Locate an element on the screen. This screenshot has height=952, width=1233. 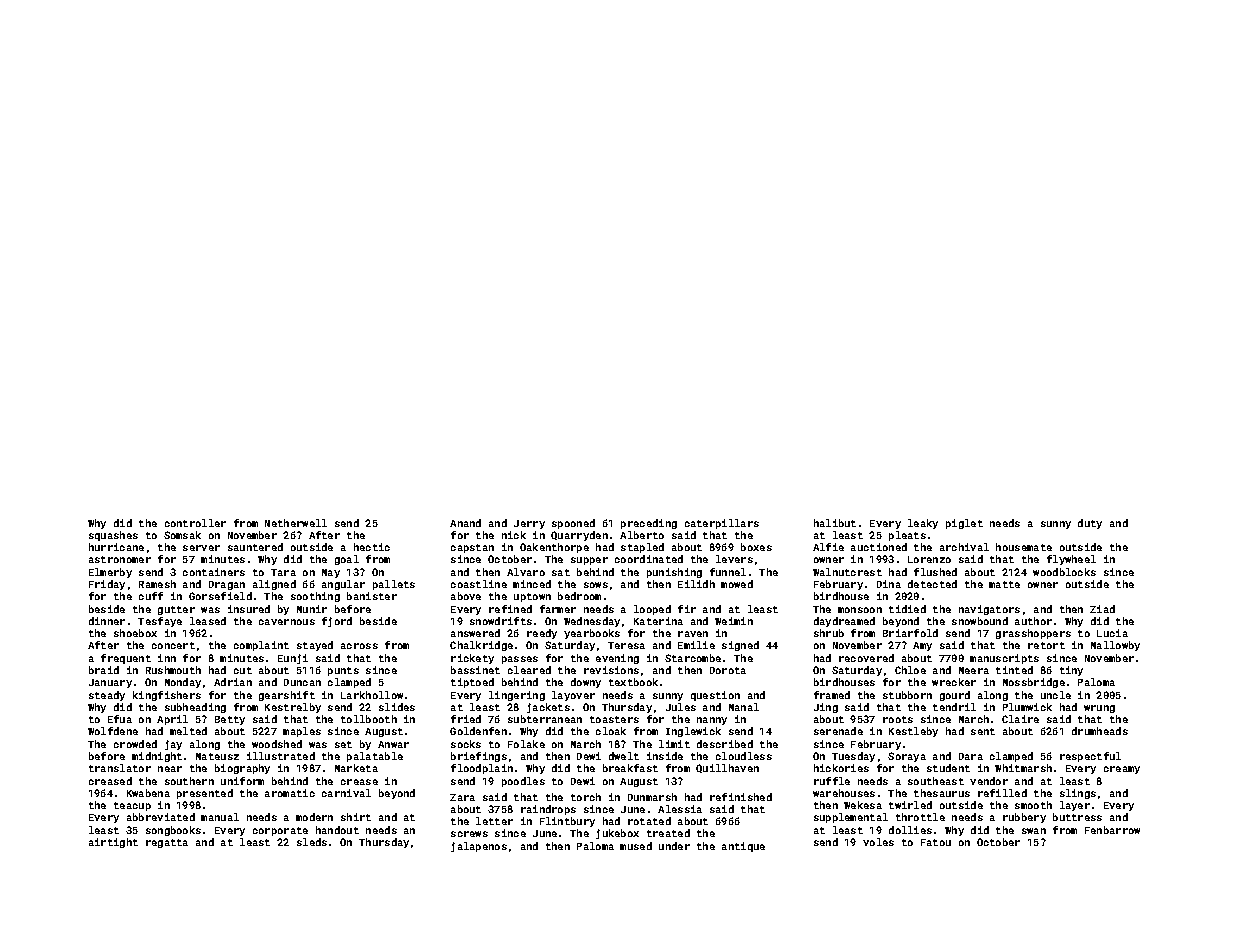
cuff is located at coordinates (151, 596).
